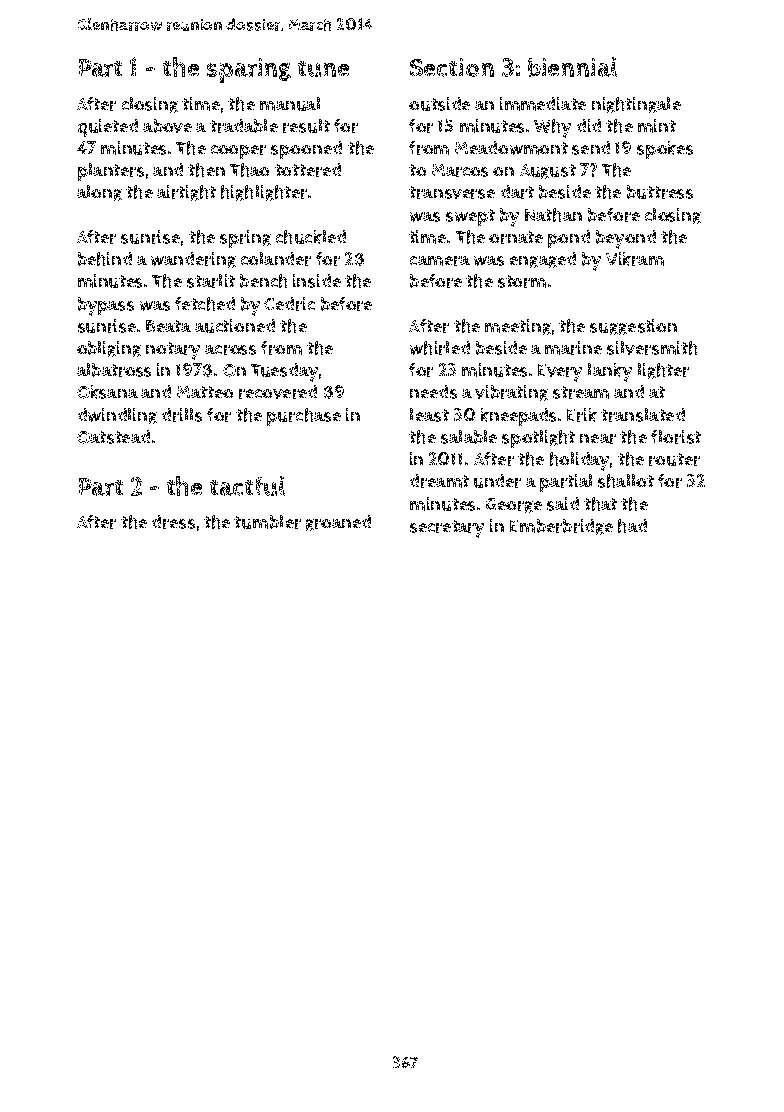 The height and width of the document is (1112, 784). I want to click on transverse, so click(452, 192).
